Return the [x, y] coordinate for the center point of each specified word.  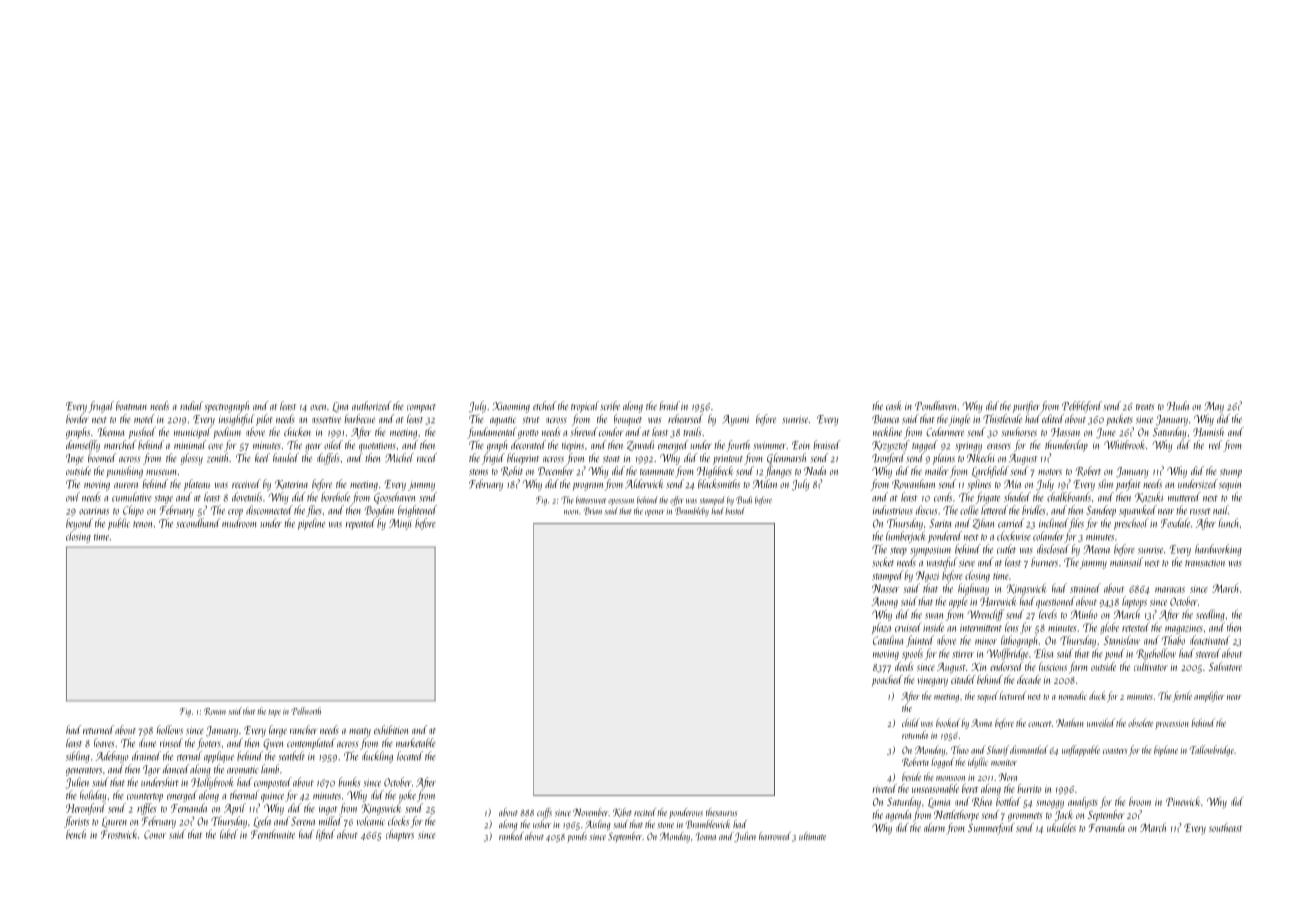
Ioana [706, 837]
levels [1048, 614]
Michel [399, 458]
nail [1221, 510]
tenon [142, 524]
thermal [244, 795]
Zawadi [640, 445]
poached [887, 680]
